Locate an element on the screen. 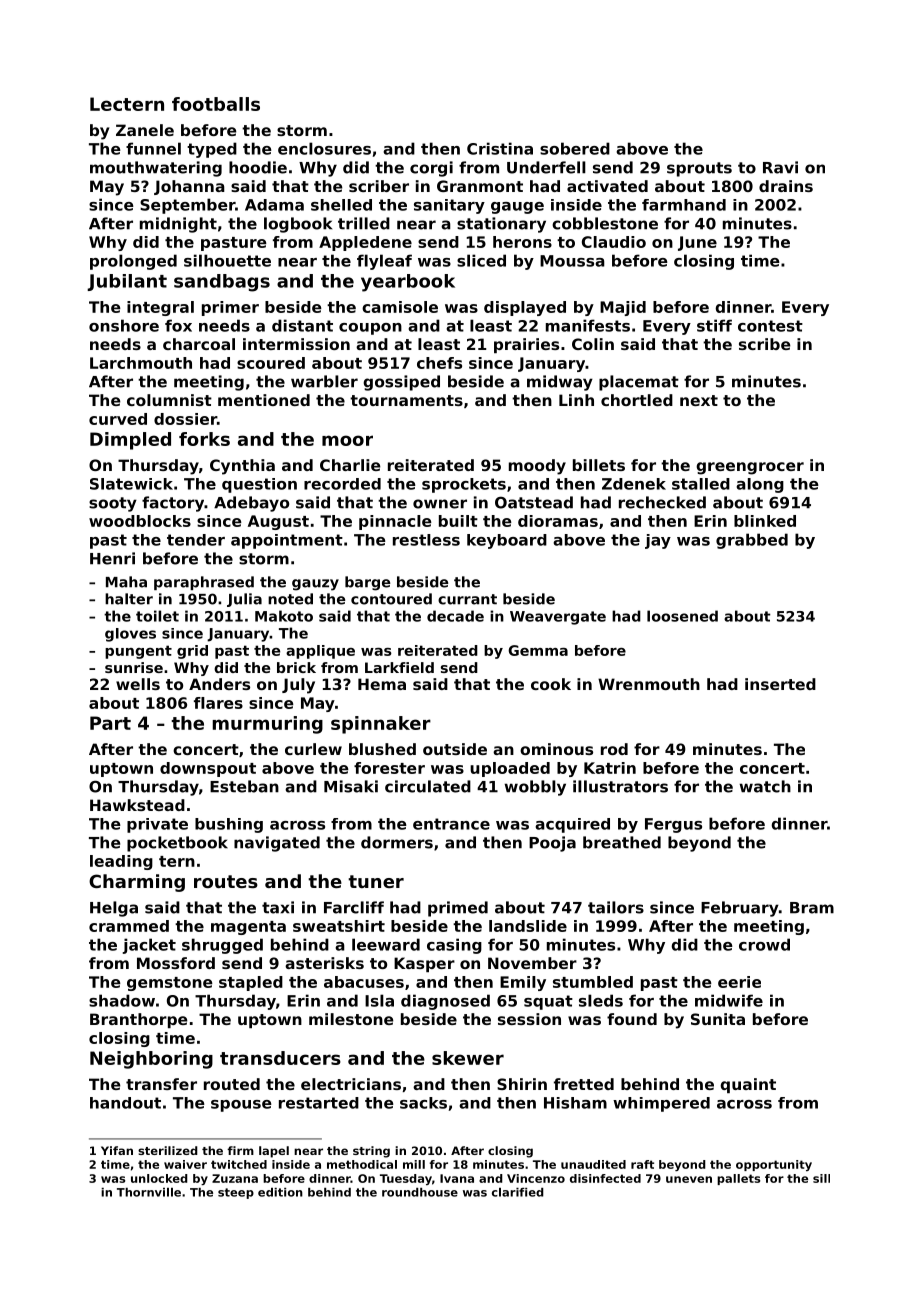 Image resolution: width=924 pixels, height=1308 pixels. sprouts is located at coordinates (699, 169).
